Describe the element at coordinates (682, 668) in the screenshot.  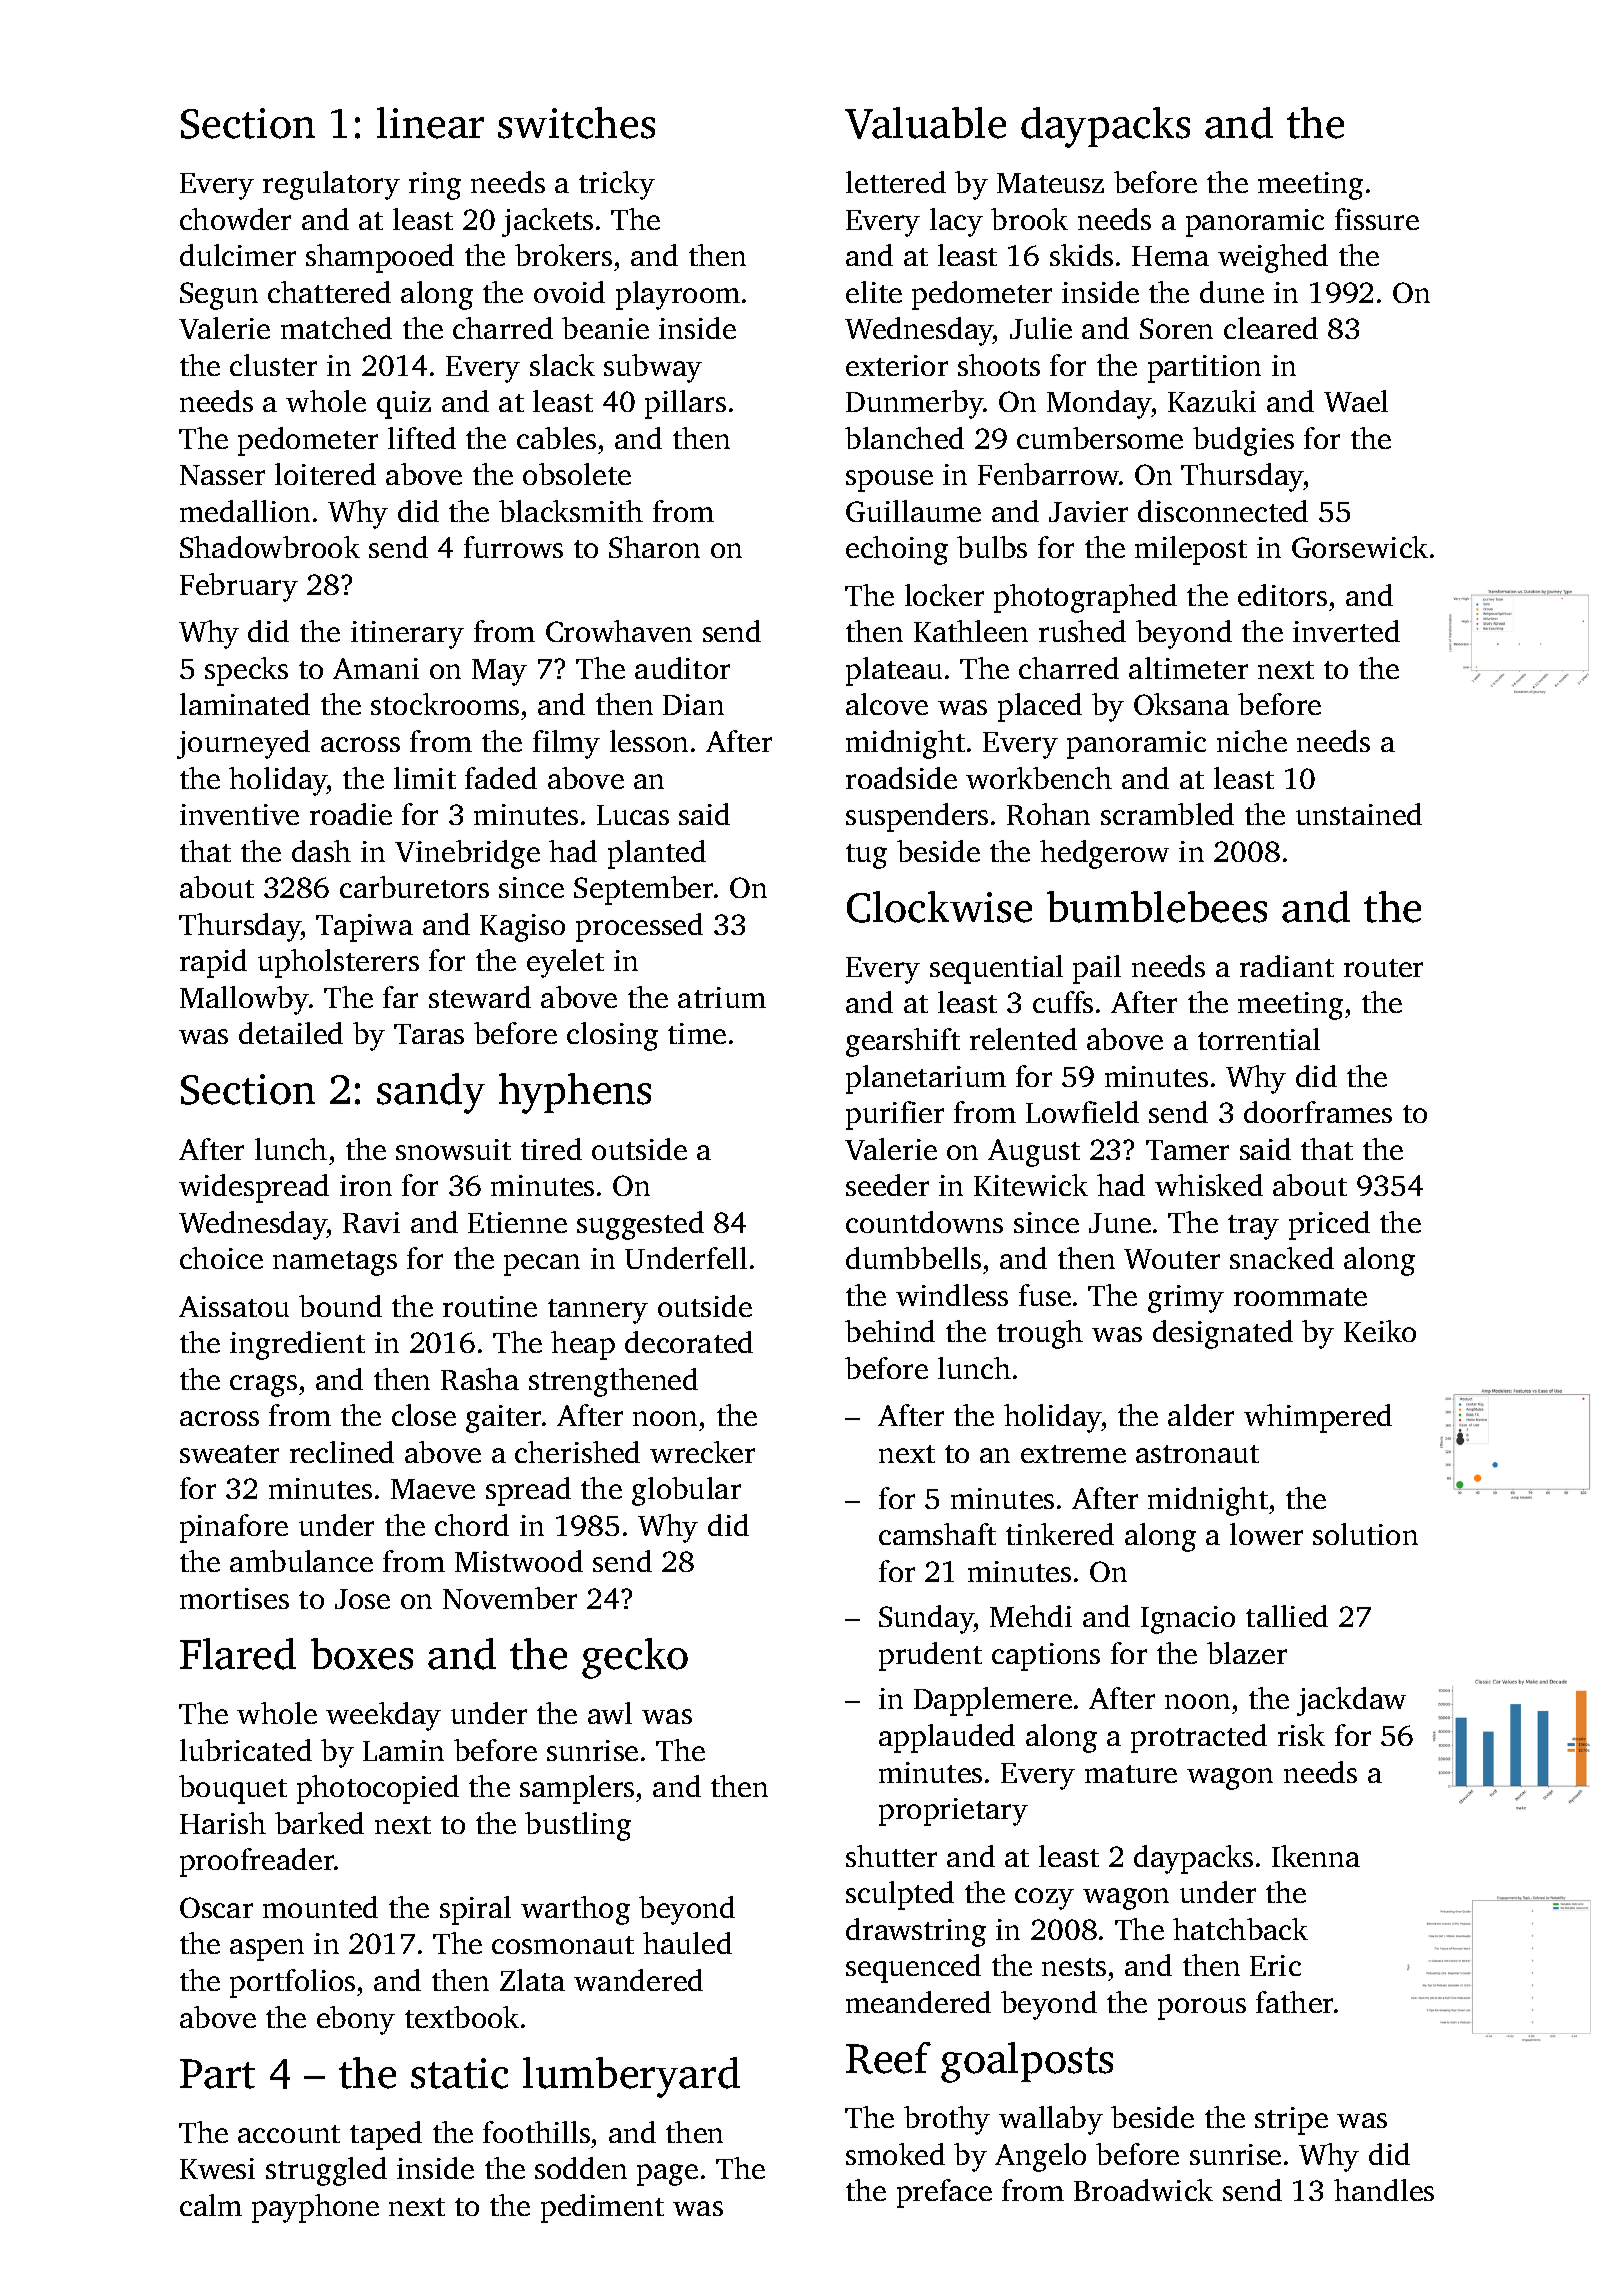
I see `auditor` at that location.
